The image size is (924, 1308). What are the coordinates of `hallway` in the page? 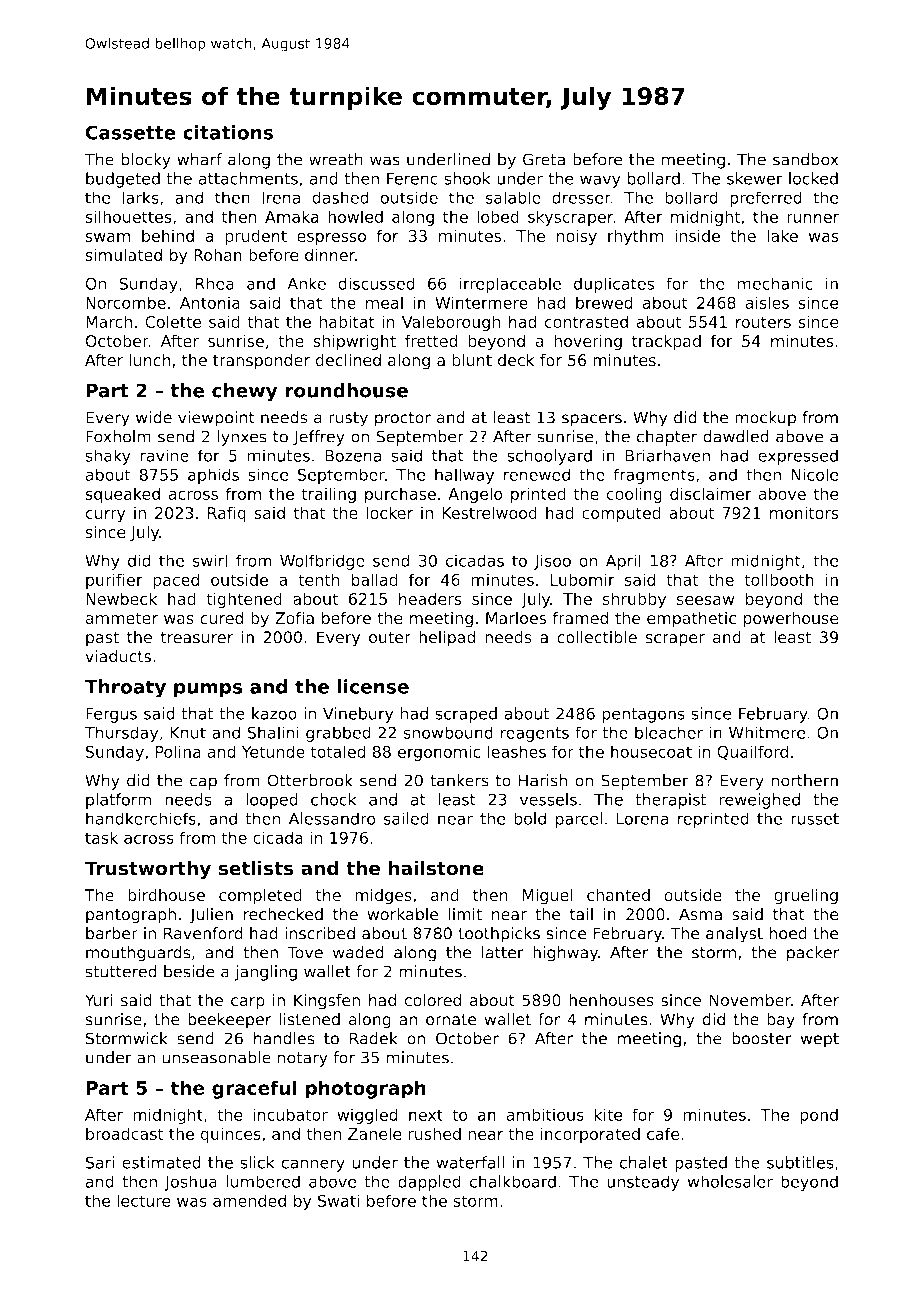 It's located at (464, 476).
